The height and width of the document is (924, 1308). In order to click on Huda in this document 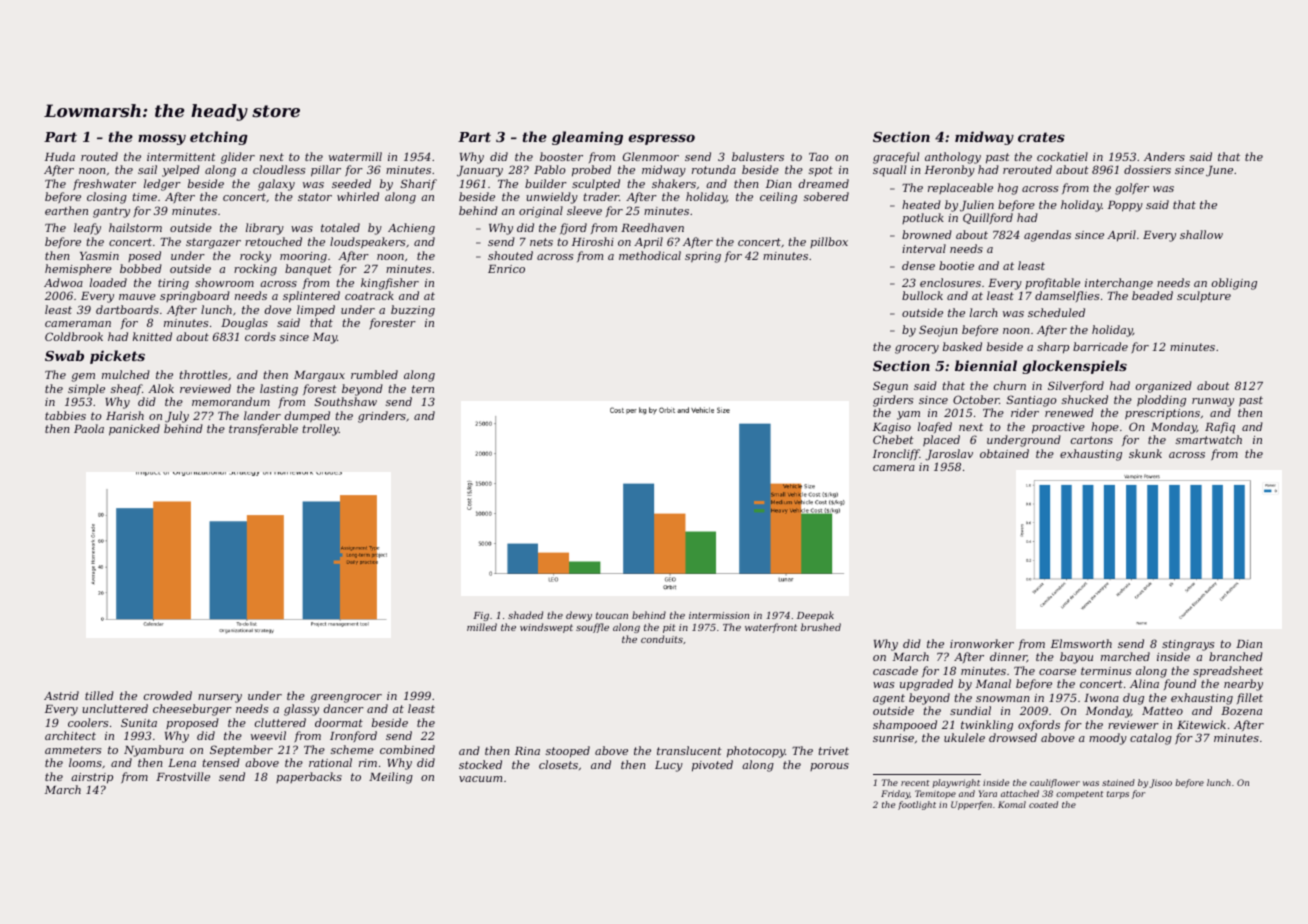, I will do `click(60, 156)`.
